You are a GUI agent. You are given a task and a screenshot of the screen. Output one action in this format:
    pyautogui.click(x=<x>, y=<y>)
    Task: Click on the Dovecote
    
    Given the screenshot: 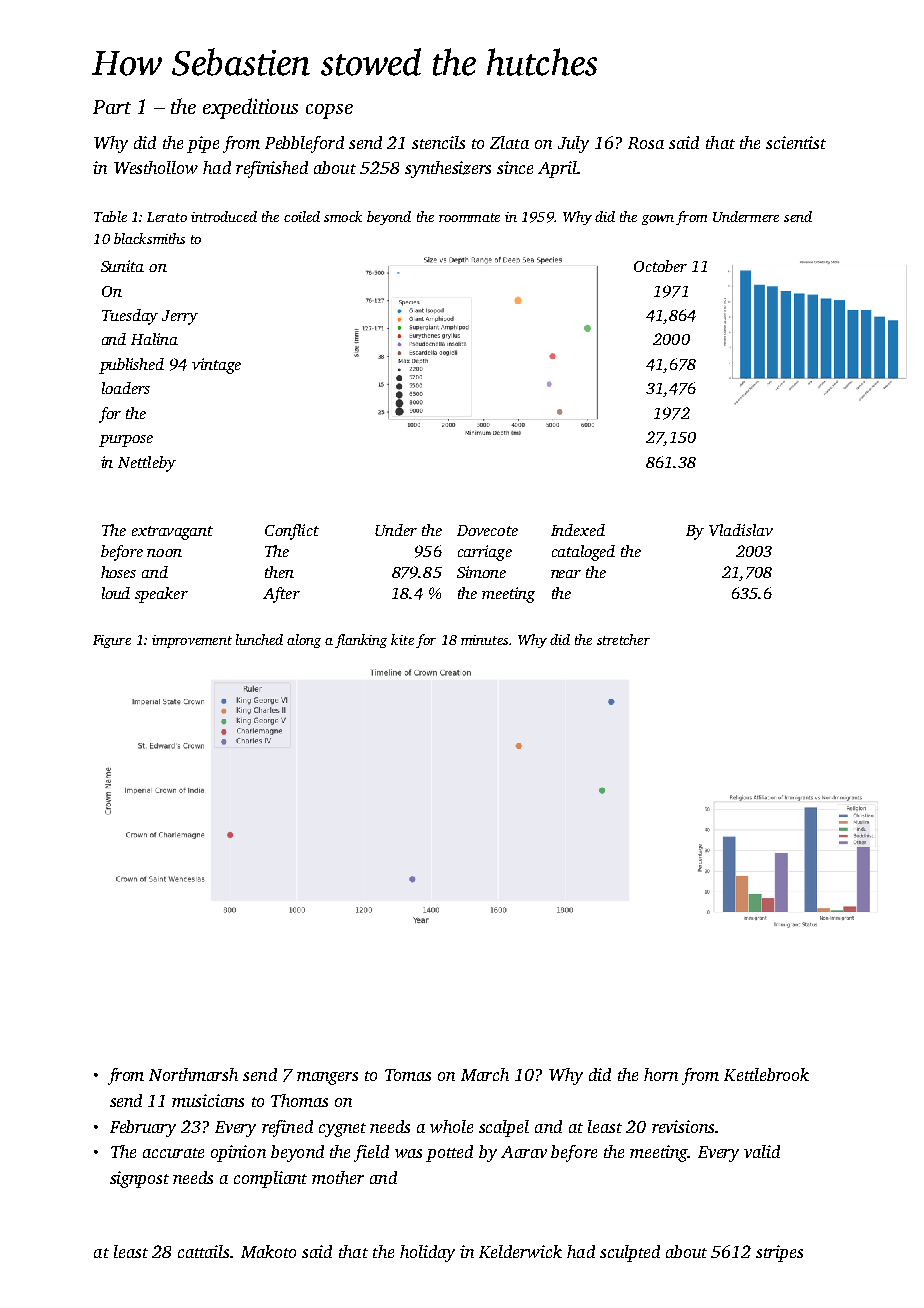 What is the action you would take?
    pyautogui.click(x=487, y=530)
